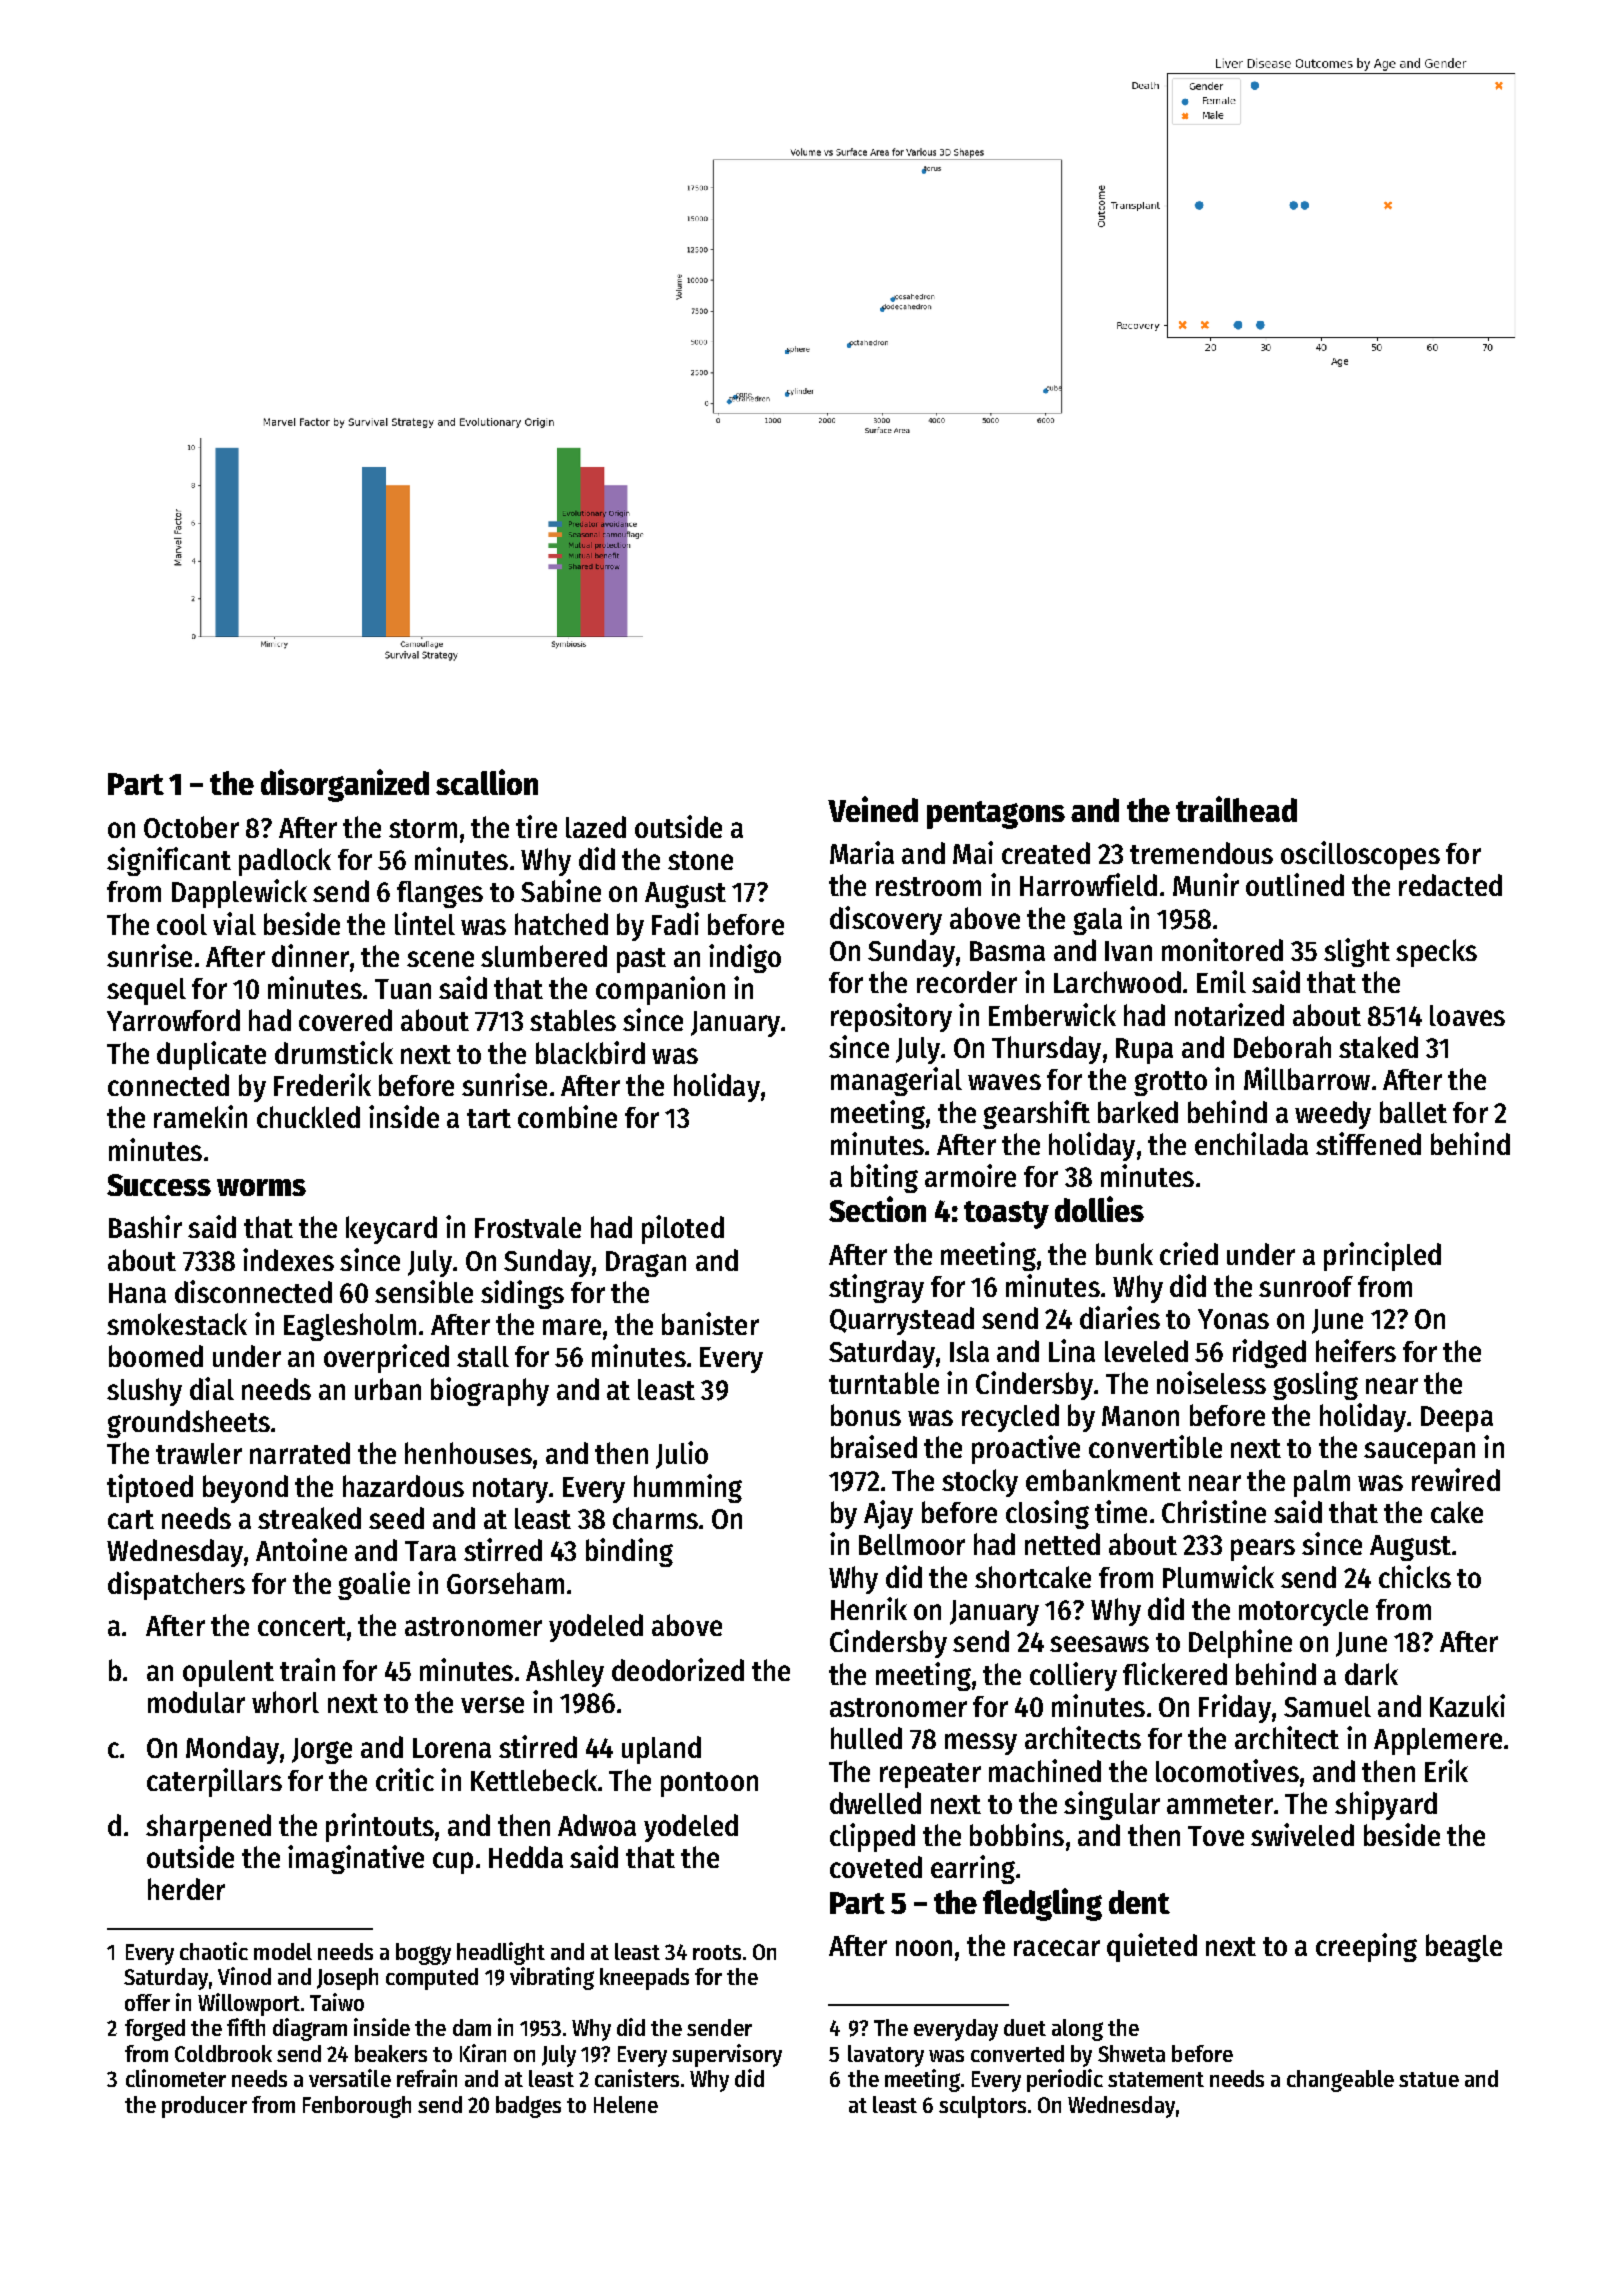 This screenshot has height=2292, width=1620. What do you see at coordinates (388, 1389) in the screenshot?
I see `urban` at bounding box center [388, 1389].
